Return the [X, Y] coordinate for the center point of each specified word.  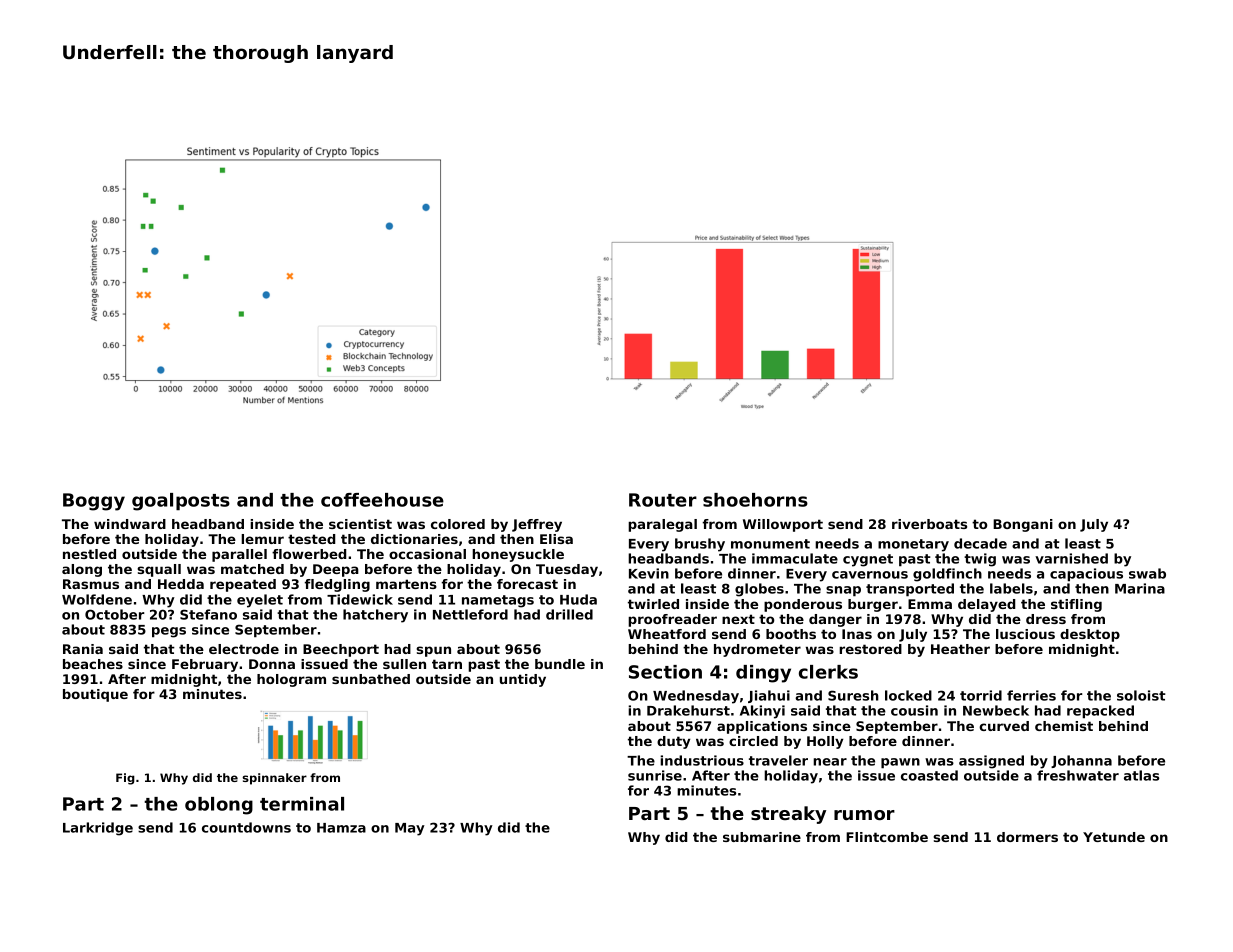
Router [663, 500]
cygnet [868, 560]
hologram [291, 680]
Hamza [341, 828]
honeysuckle [518, 555]
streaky [788, 815]
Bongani [1023, 525]
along [82, 570]
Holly [825, 742]
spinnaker [274, 779]
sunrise [655, 775]
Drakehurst [688, 710]
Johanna [1081, 761]
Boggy [94, 502]
